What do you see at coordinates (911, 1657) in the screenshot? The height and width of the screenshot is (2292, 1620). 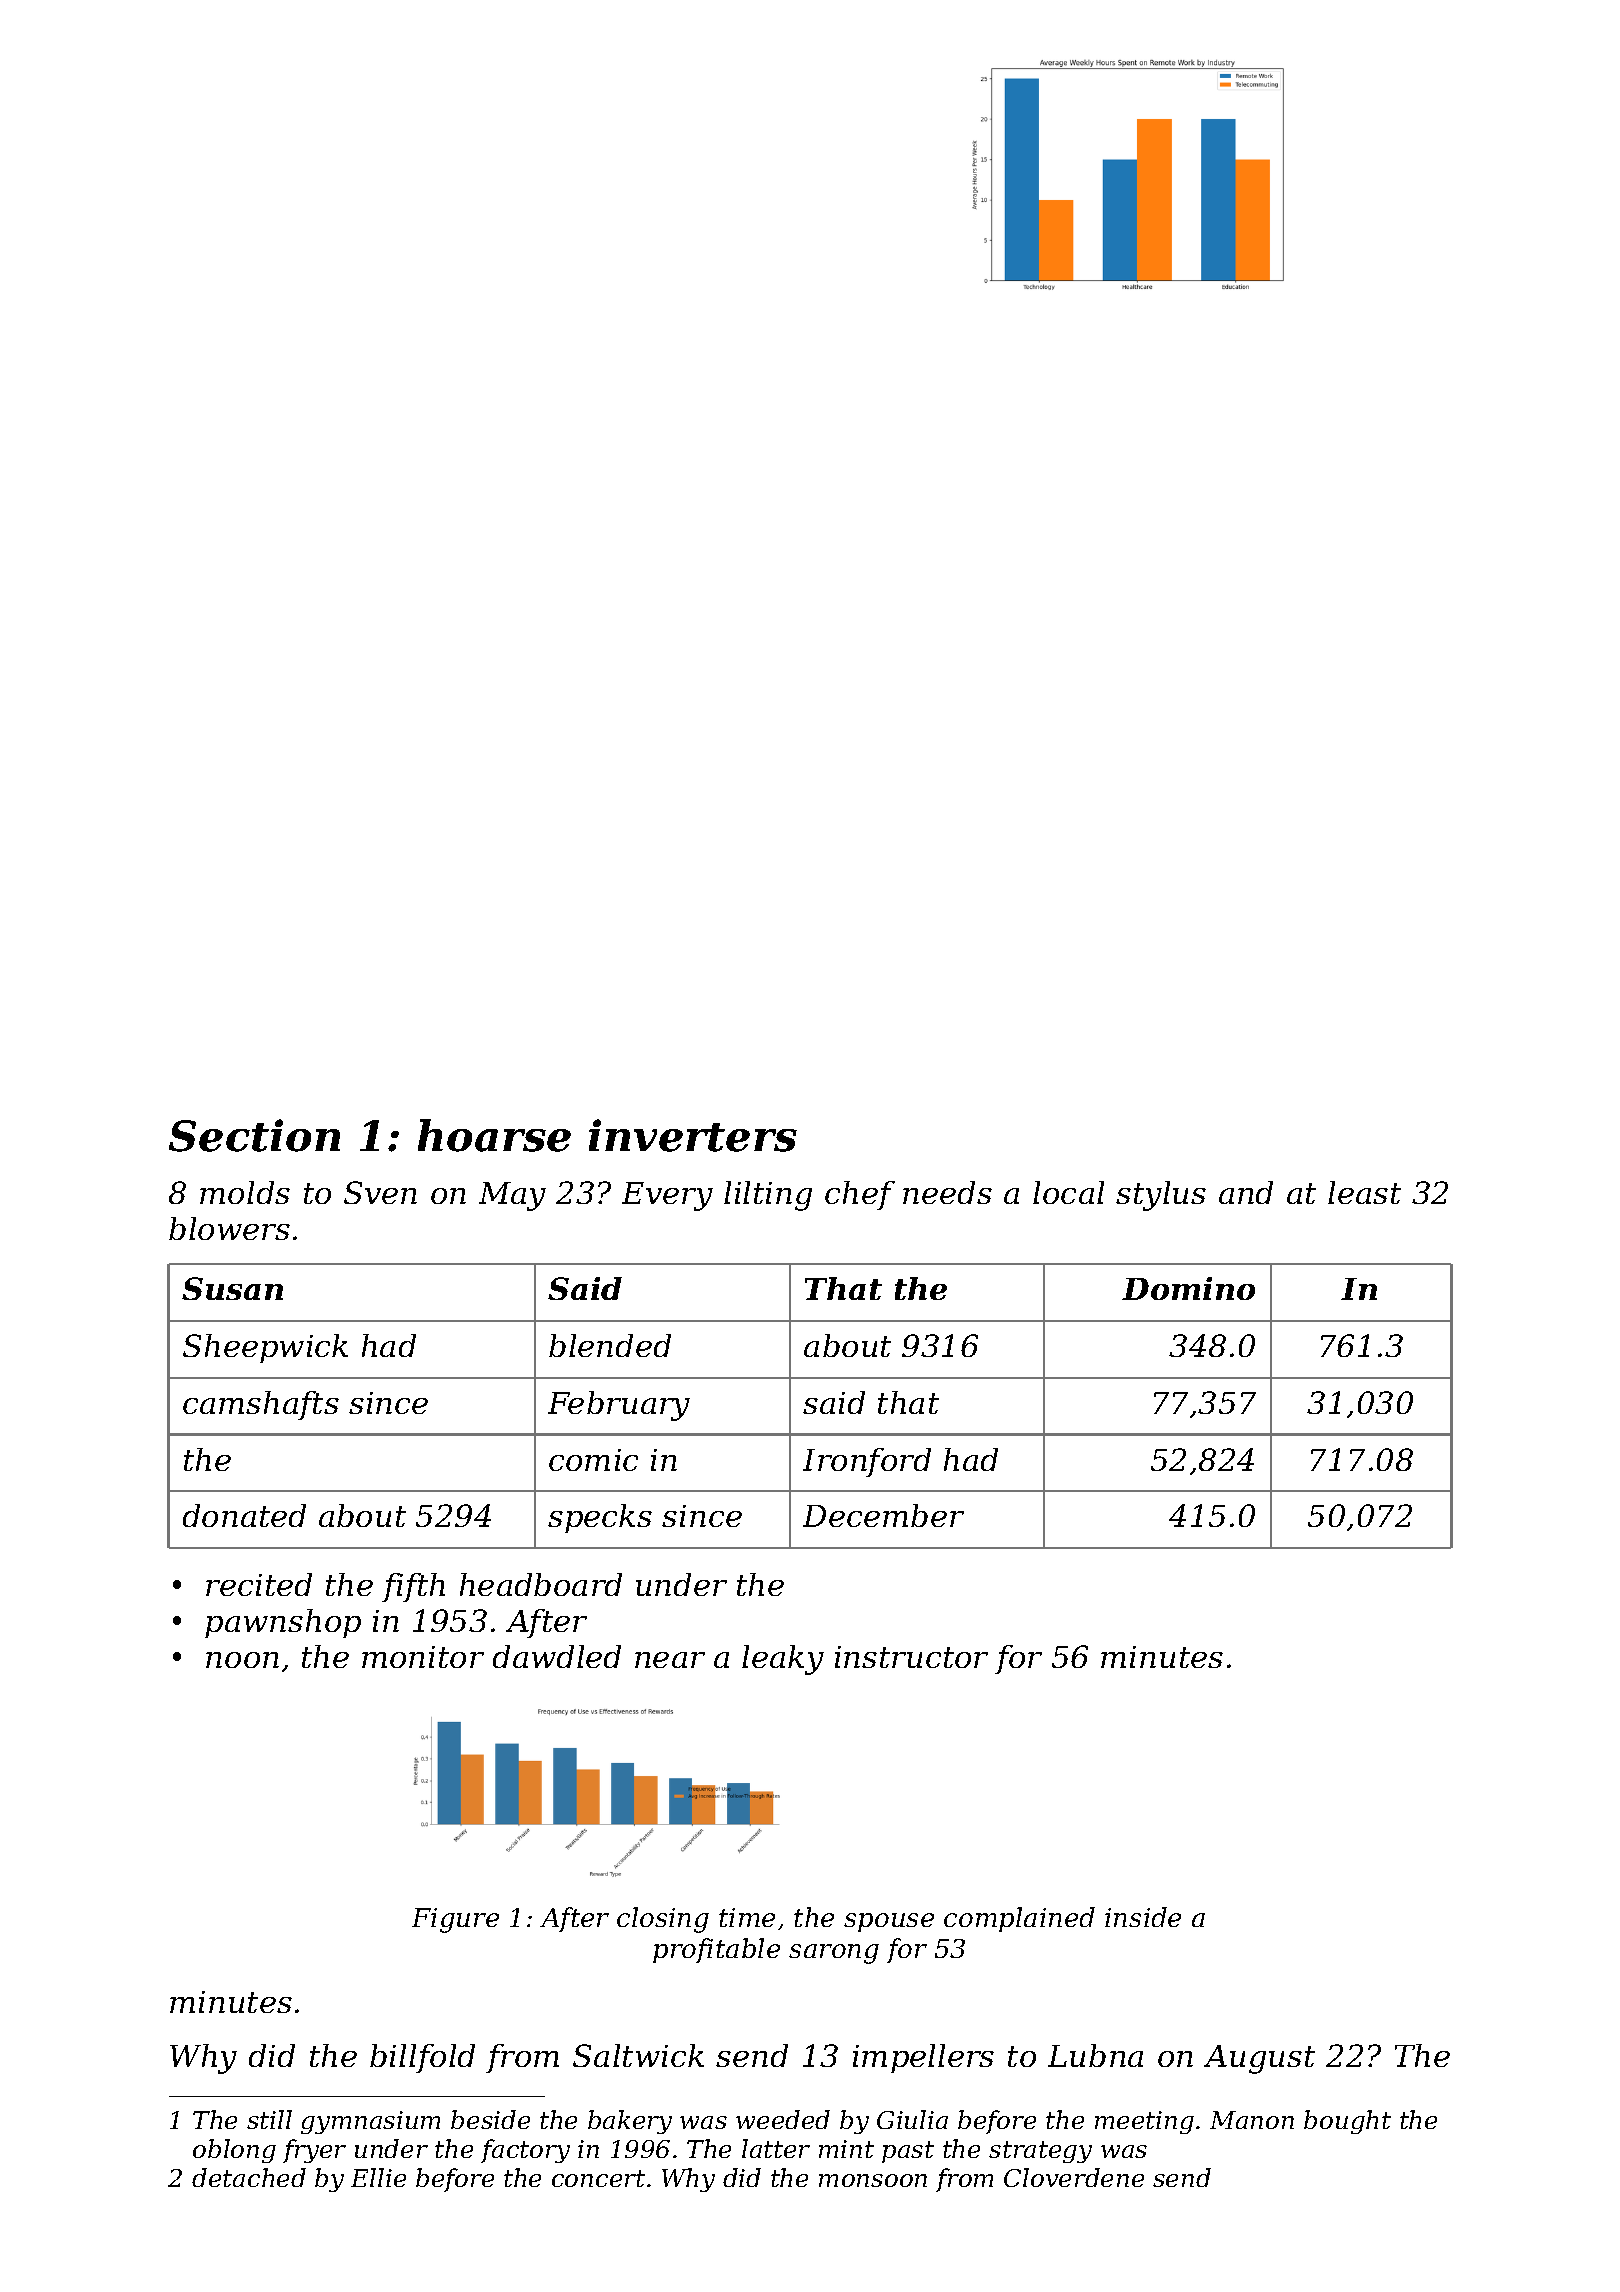 I see `instructor` at bounding box center [911, 1657].
